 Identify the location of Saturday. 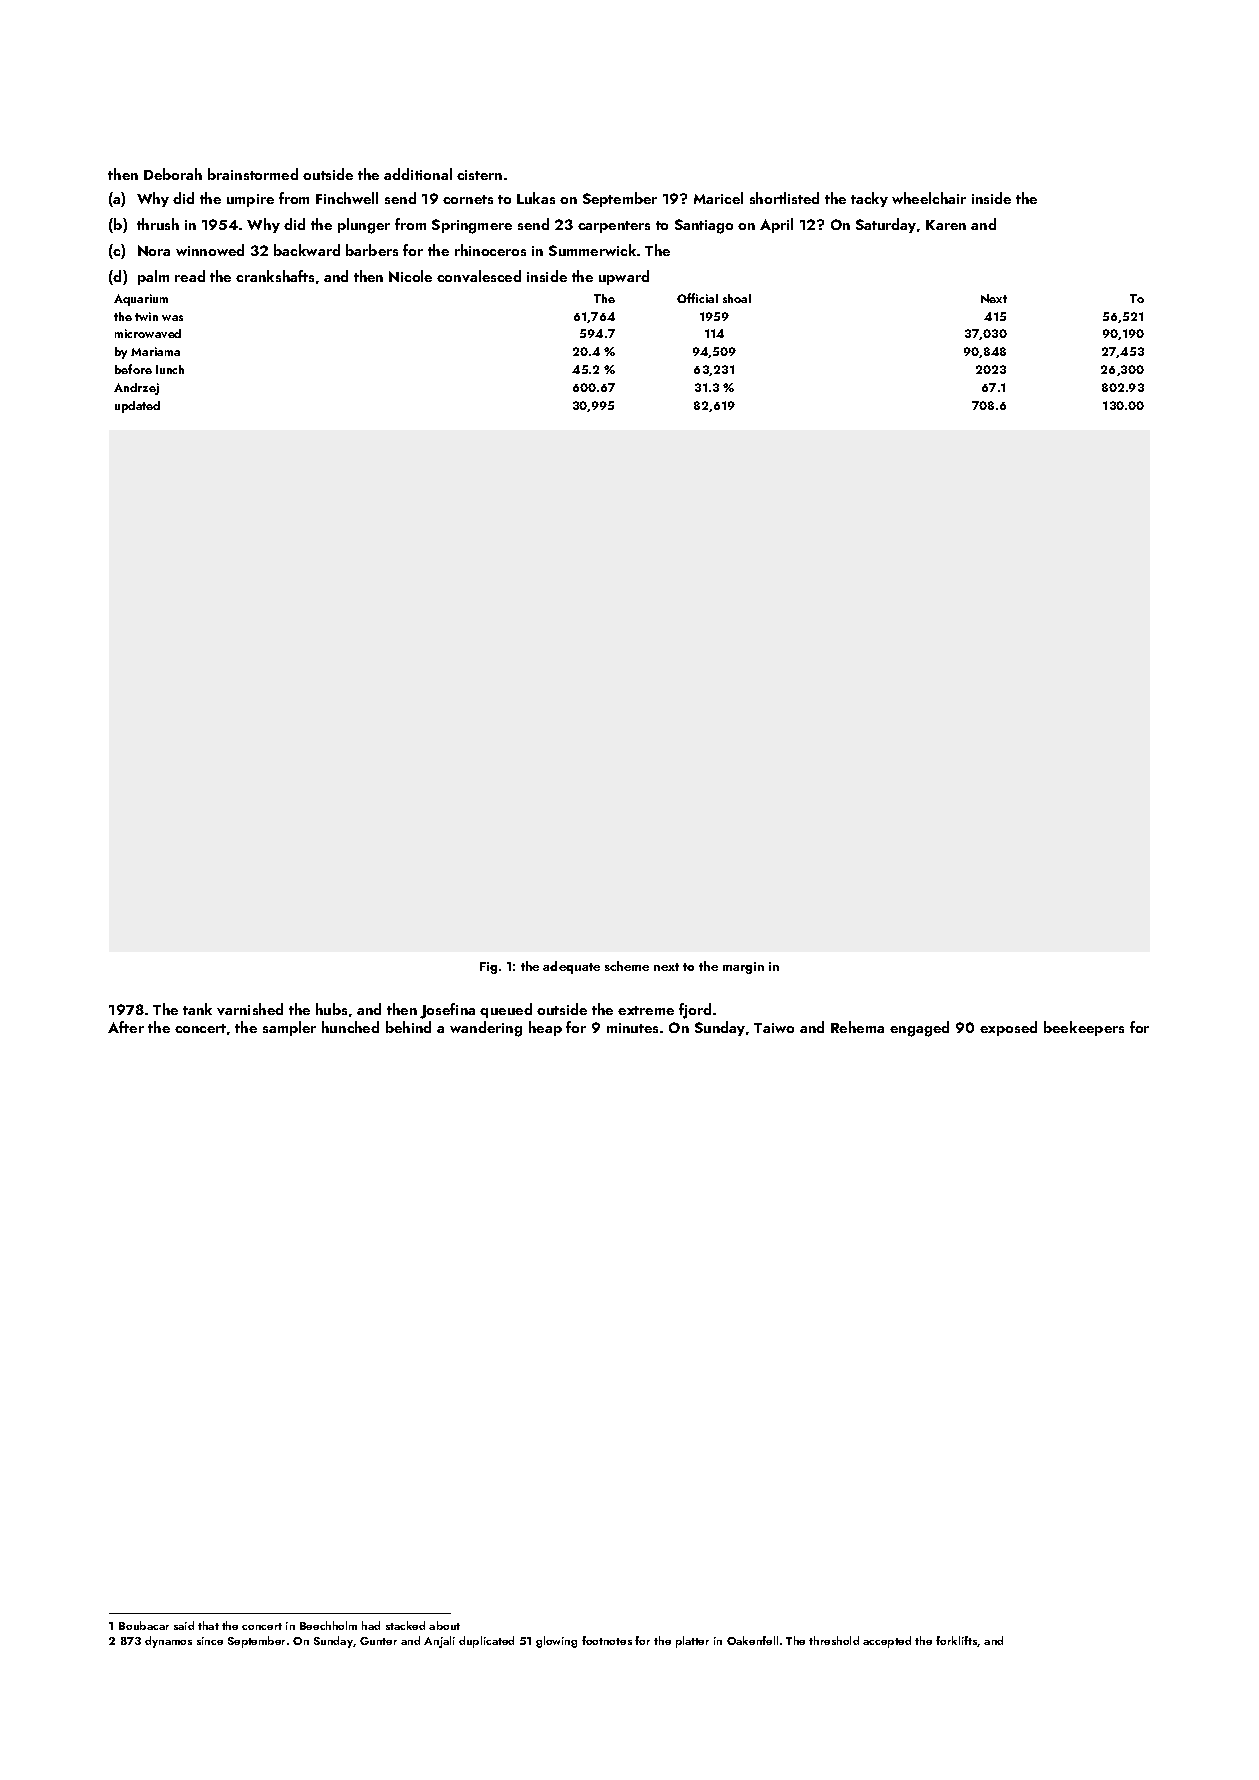
(886, 225).
